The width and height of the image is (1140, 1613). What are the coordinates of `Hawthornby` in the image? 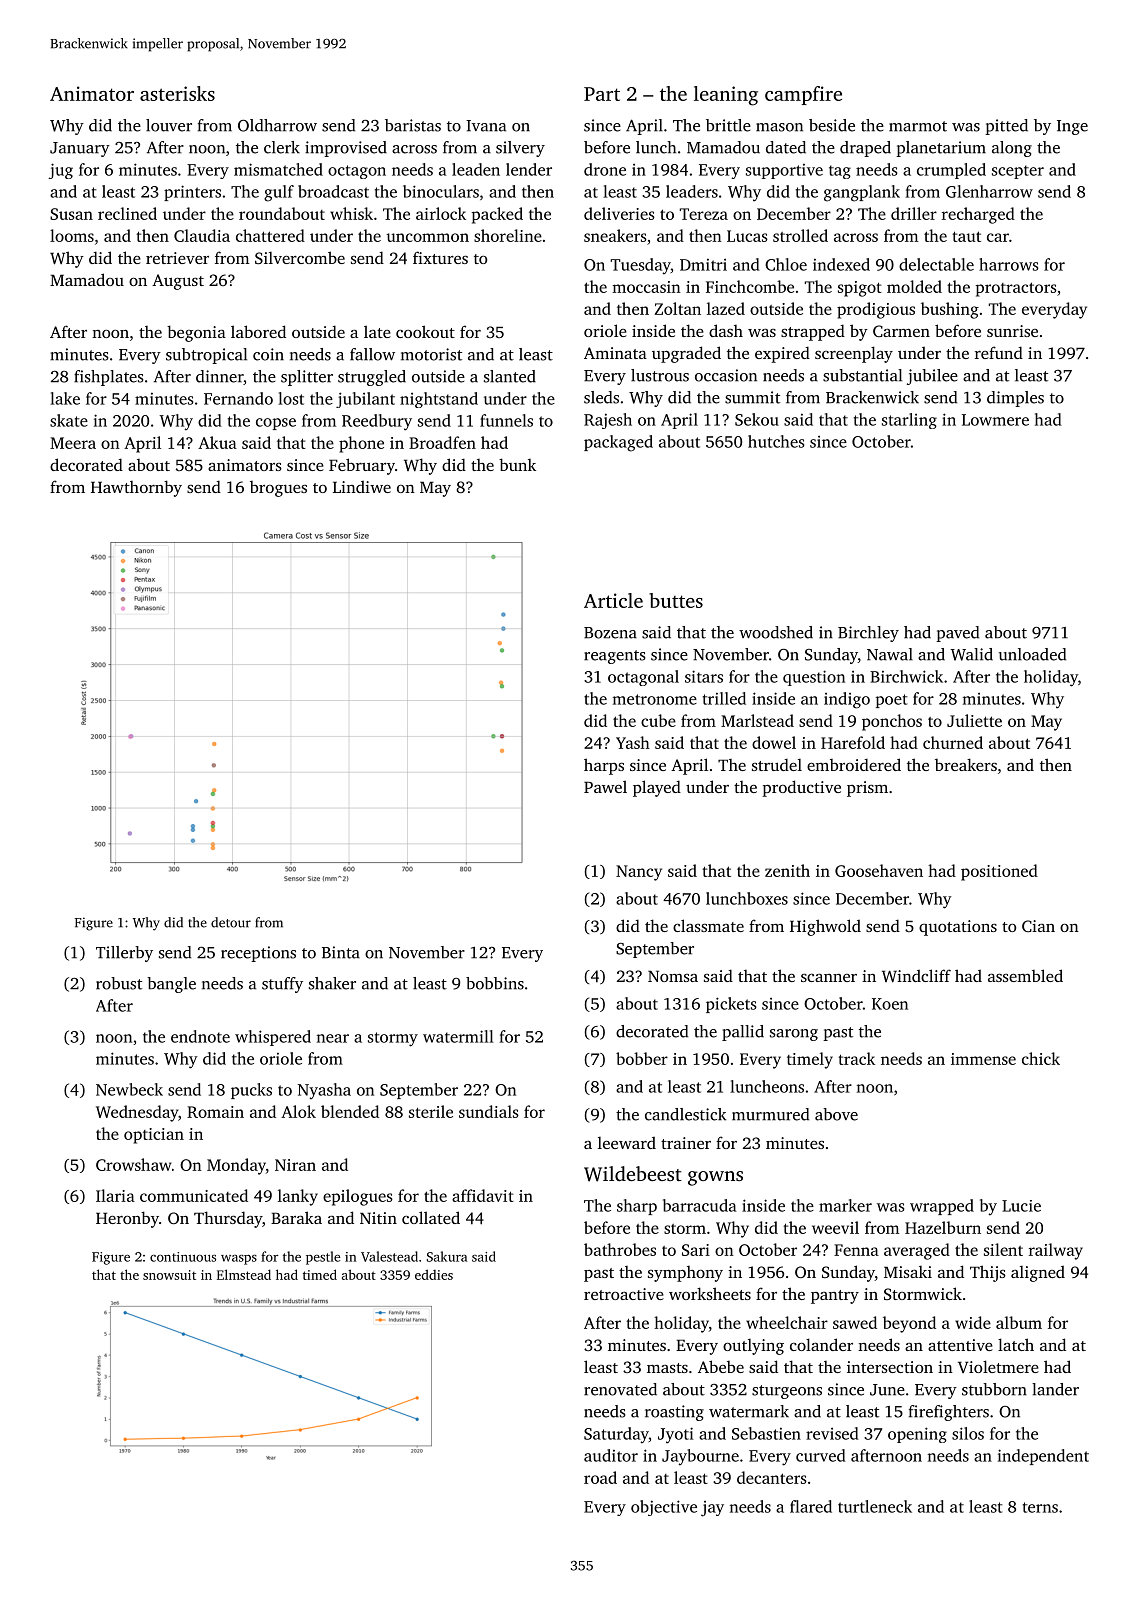 It's located at (136, 488).
